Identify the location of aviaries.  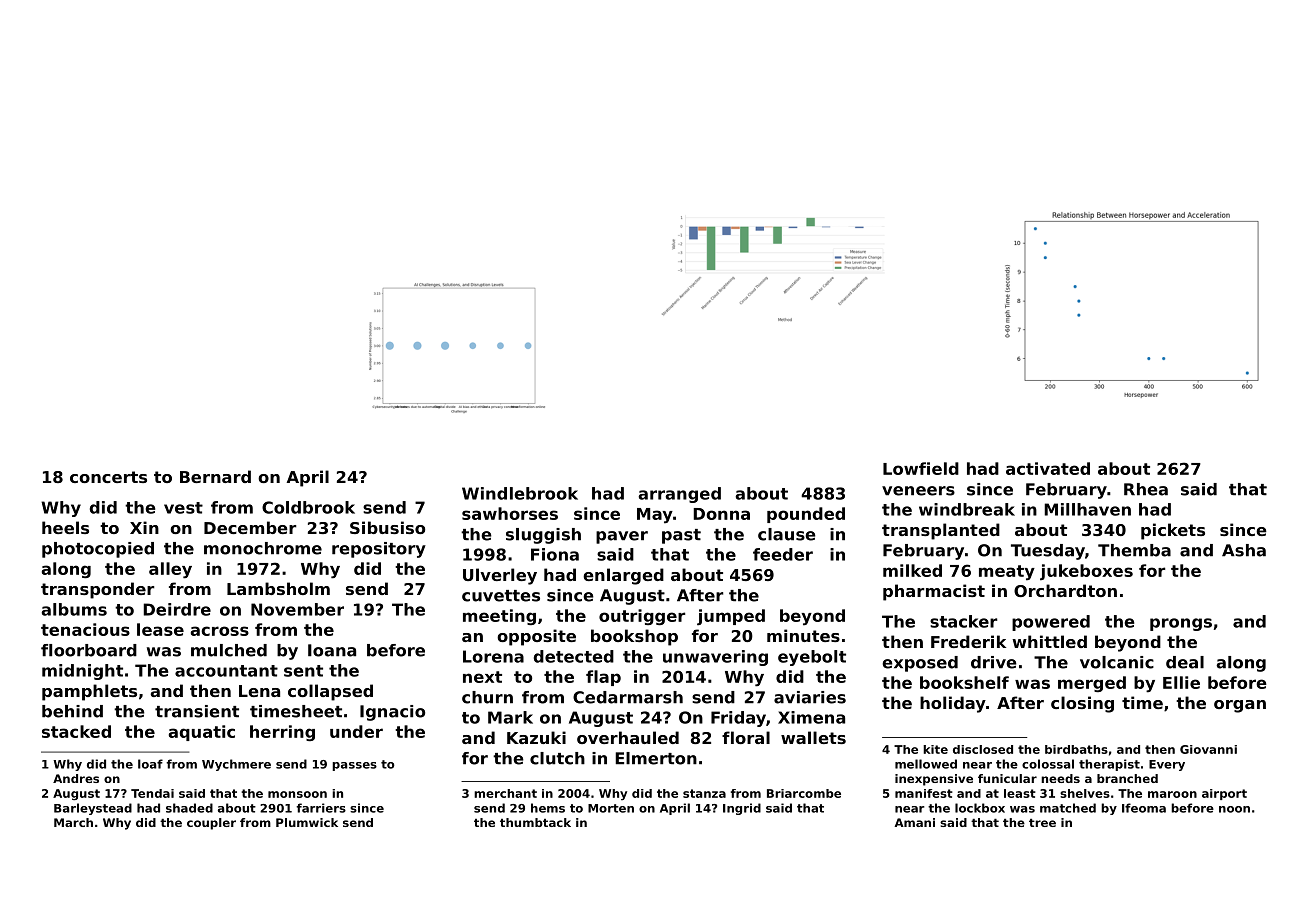
(810, 697).
